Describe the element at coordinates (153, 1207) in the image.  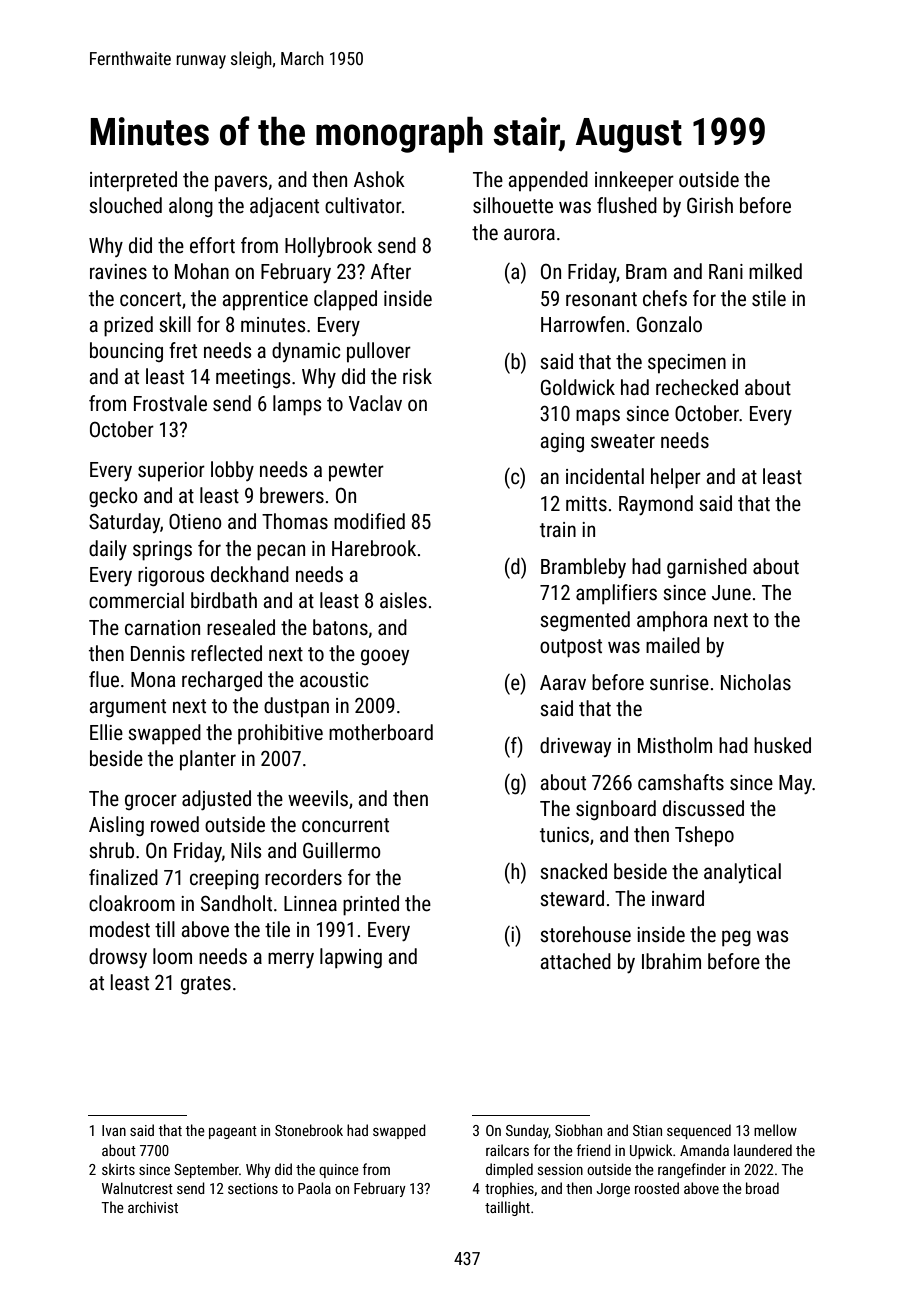
I see `archivist` at that location.
